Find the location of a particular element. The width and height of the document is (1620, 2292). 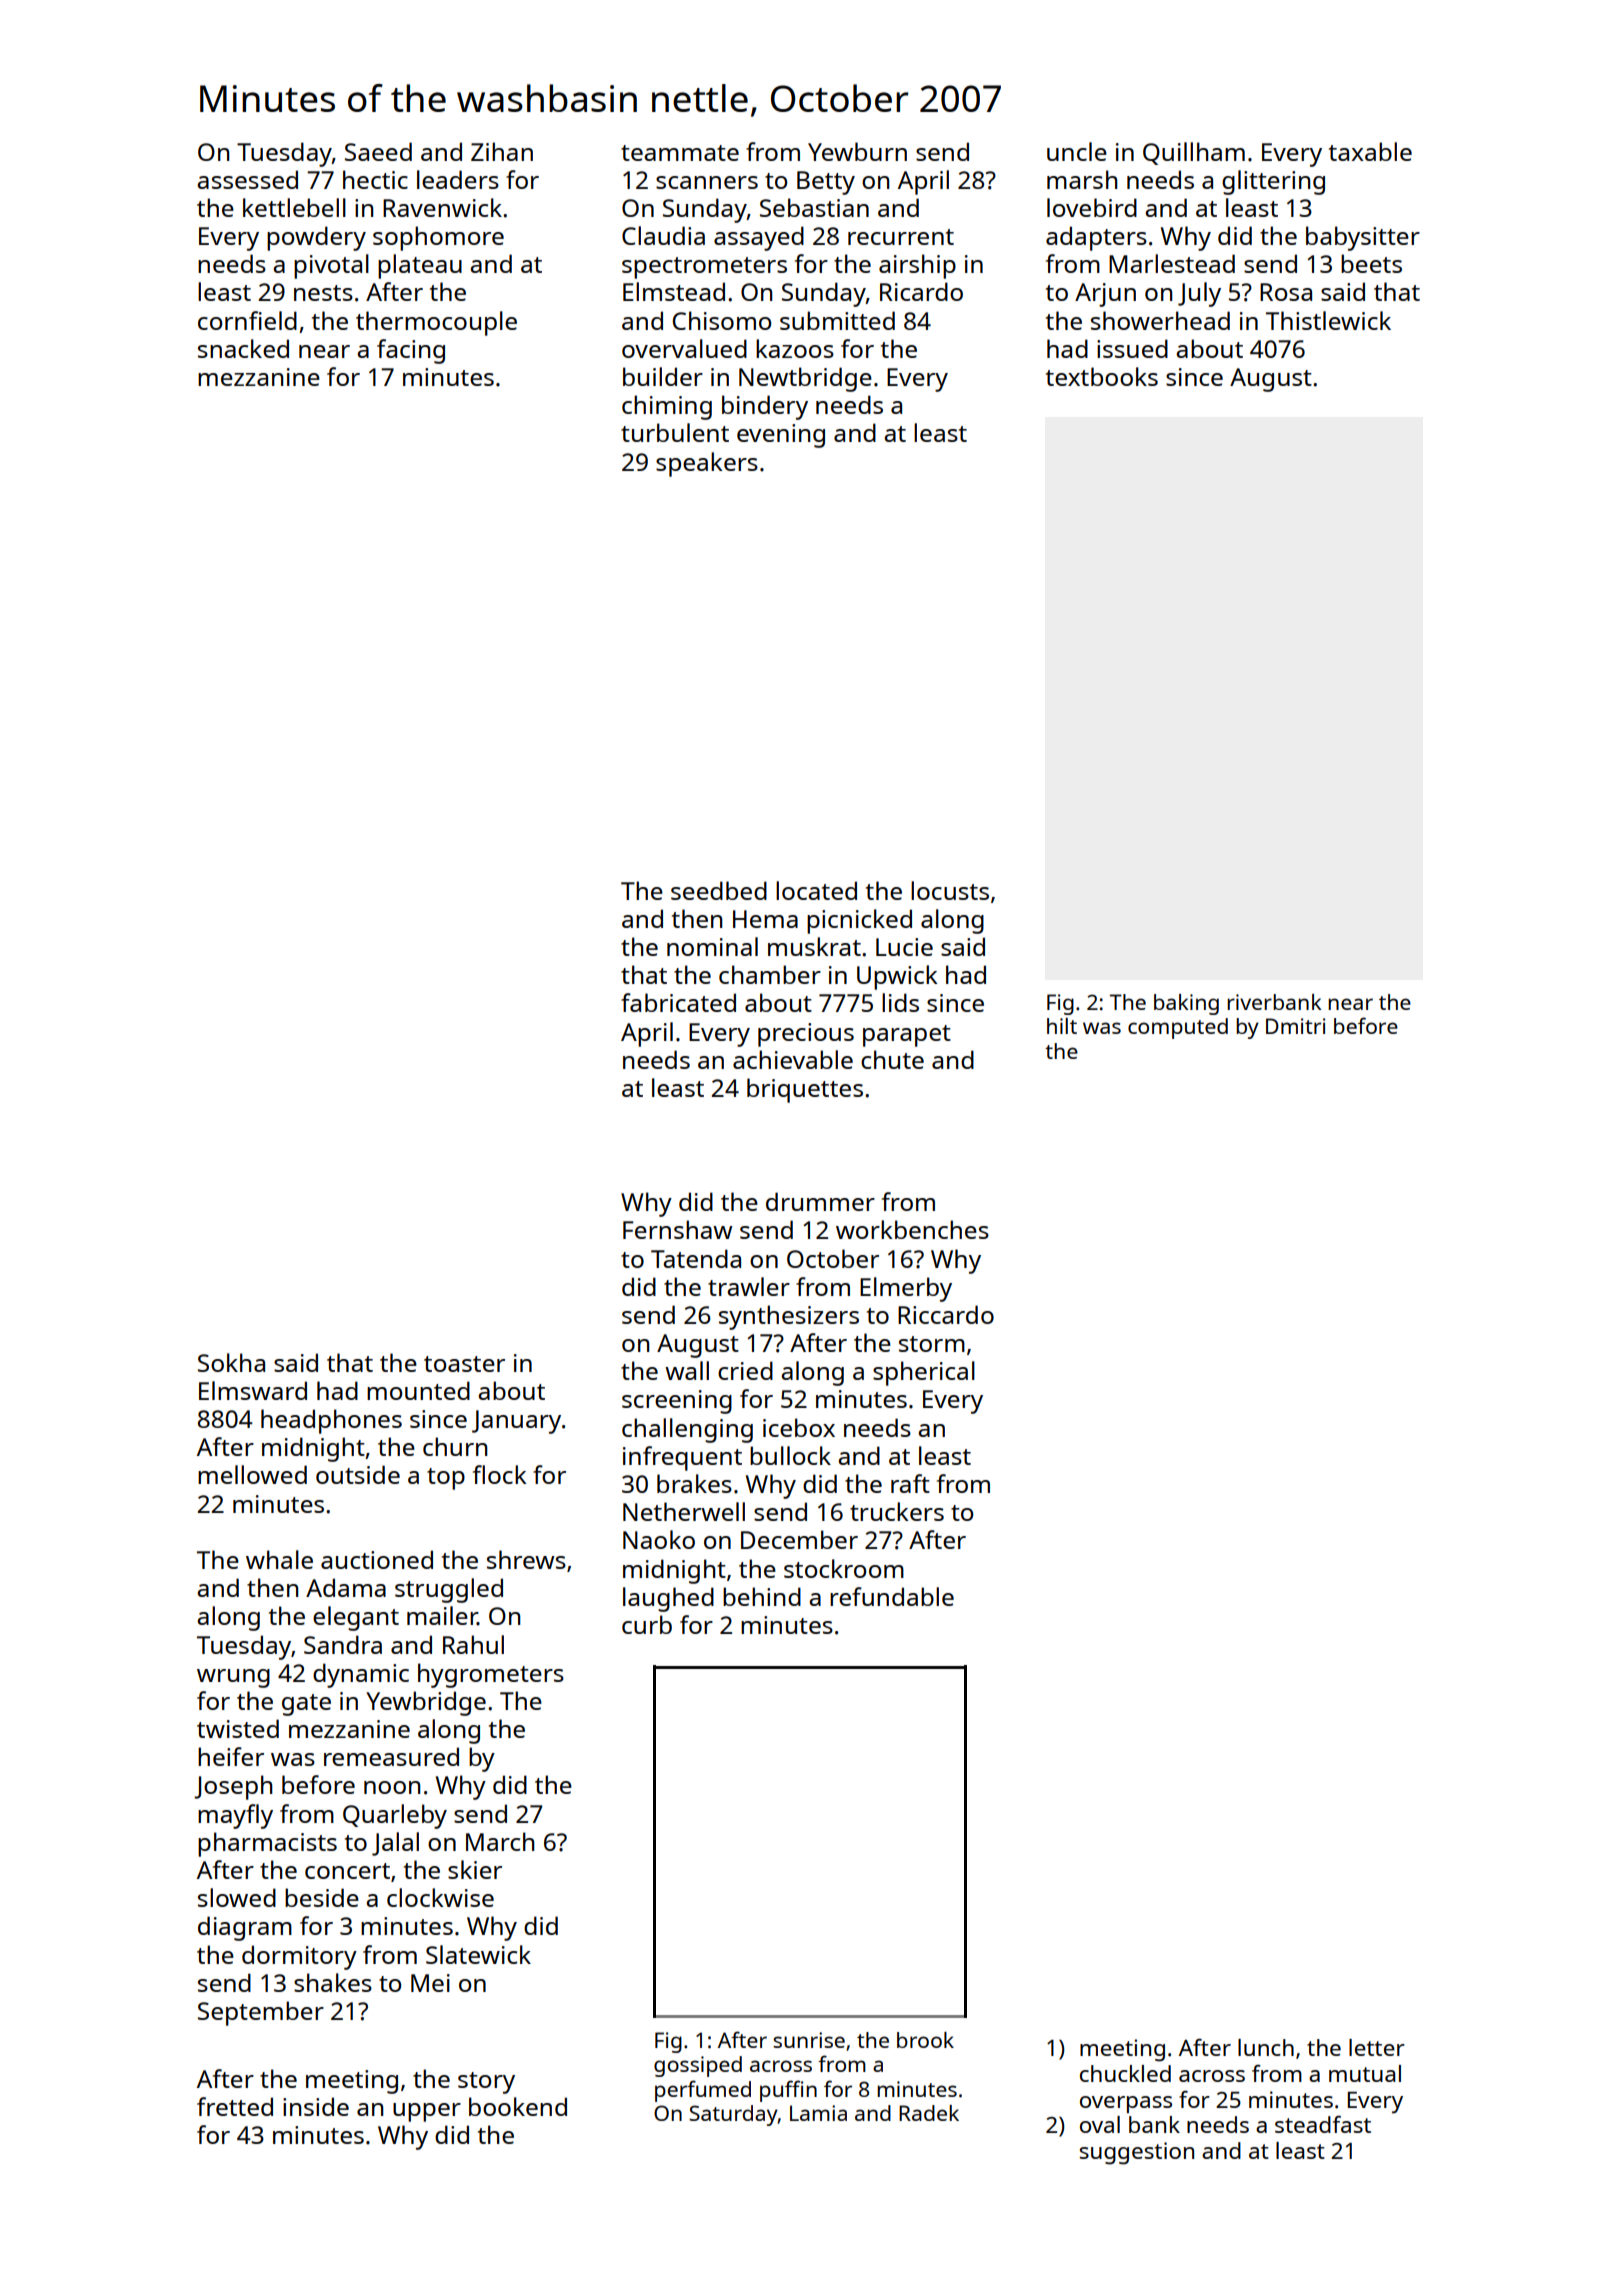

inside is located at coordinates (316, 2106).
